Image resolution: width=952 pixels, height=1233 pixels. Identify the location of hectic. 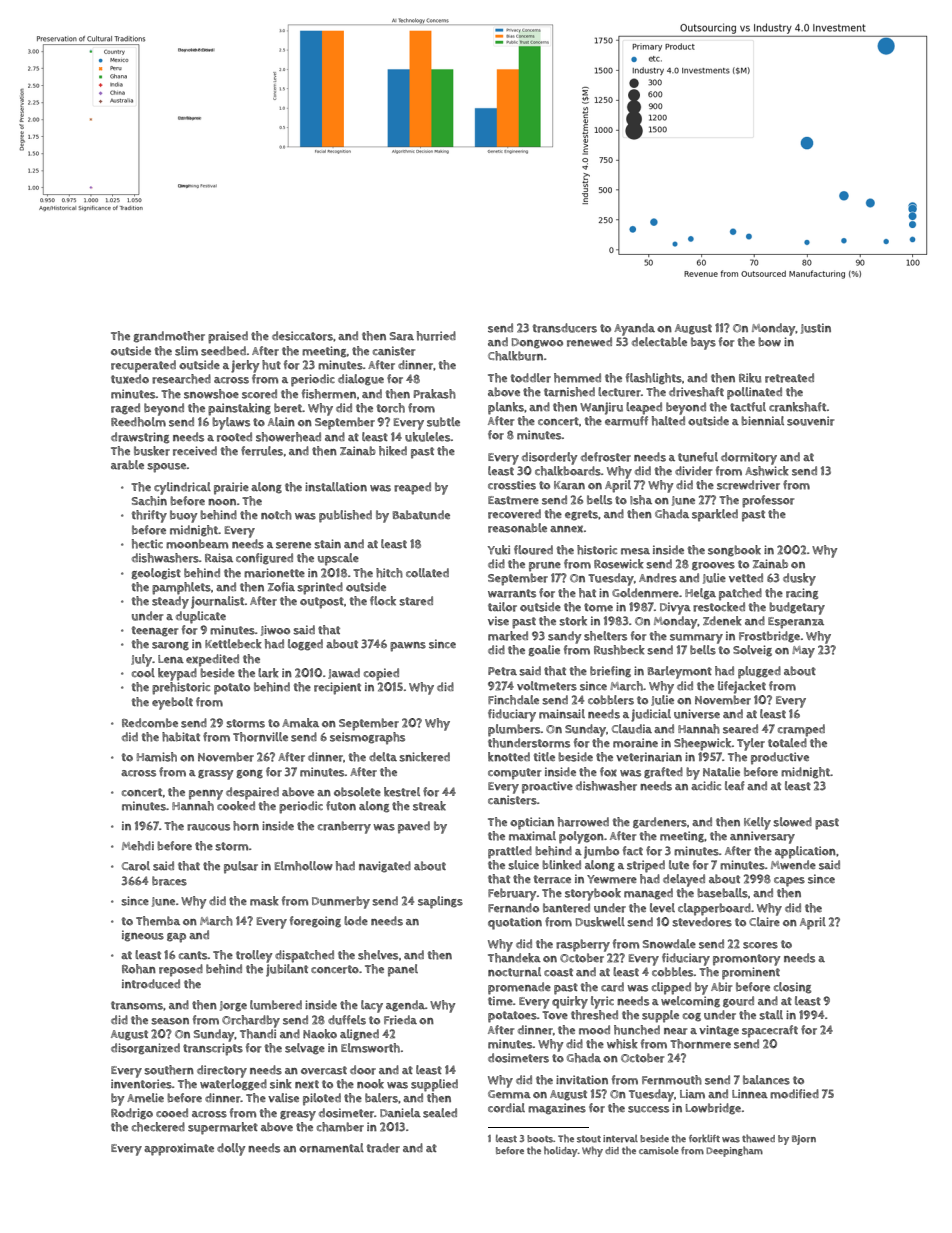
(147, 544).
